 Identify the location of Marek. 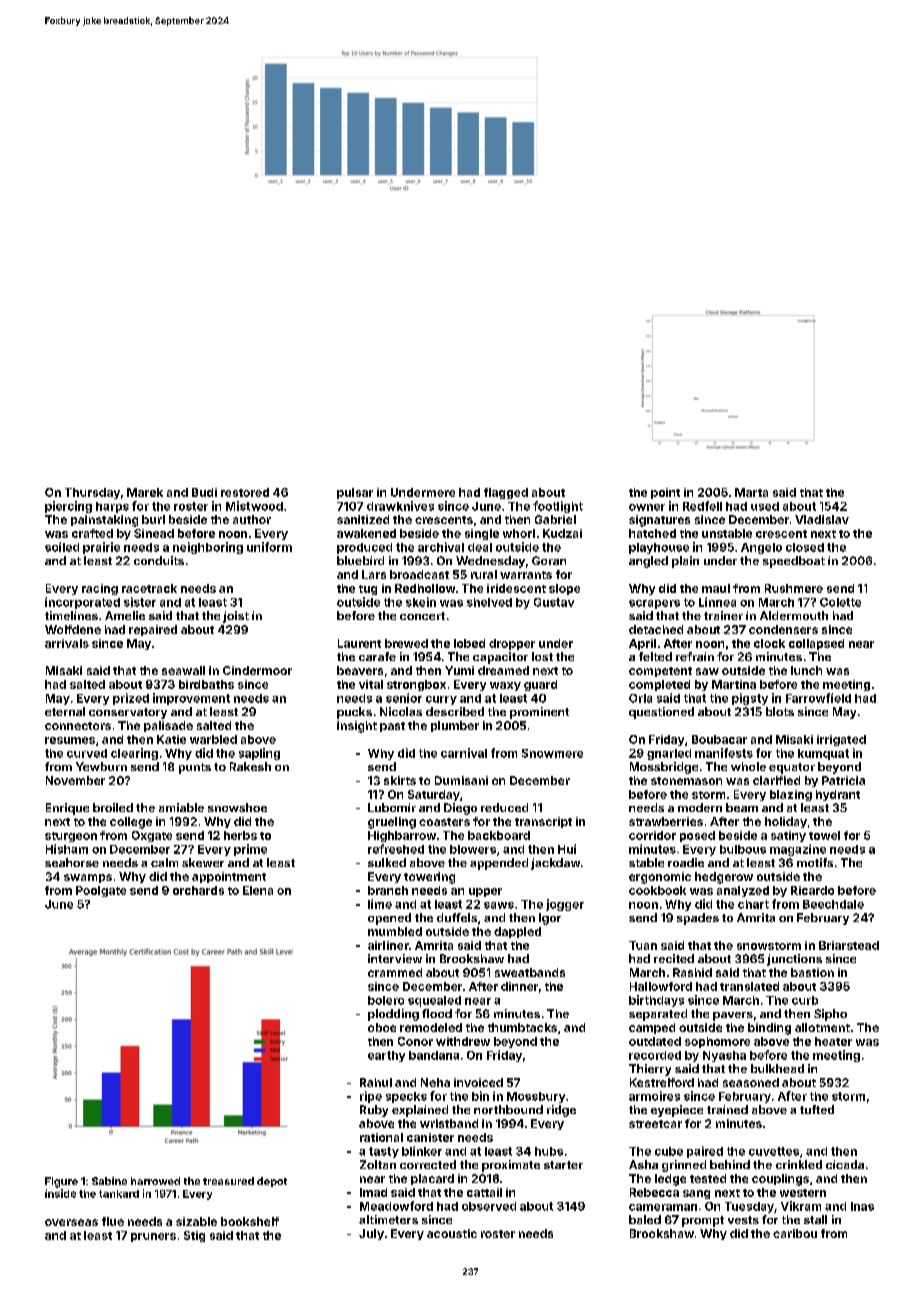
(145, 492).
